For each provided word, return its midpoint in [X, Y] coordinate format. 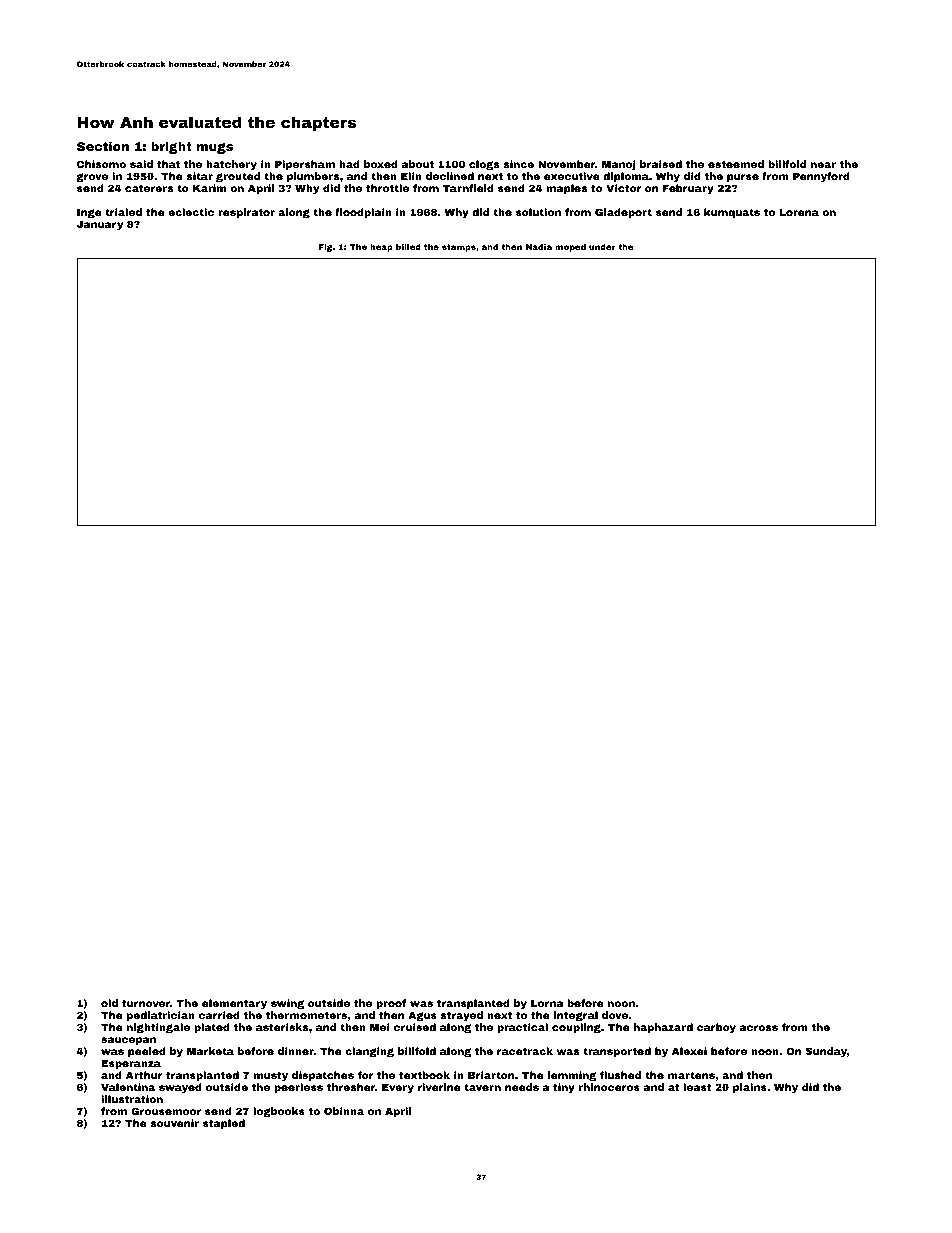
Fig [325, 248]
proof [391, 1004]
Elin [411, 176]
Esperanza [131, 1064]
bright [171, 148]
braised [661, 164]
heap [381, 248]
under [602, 247]
